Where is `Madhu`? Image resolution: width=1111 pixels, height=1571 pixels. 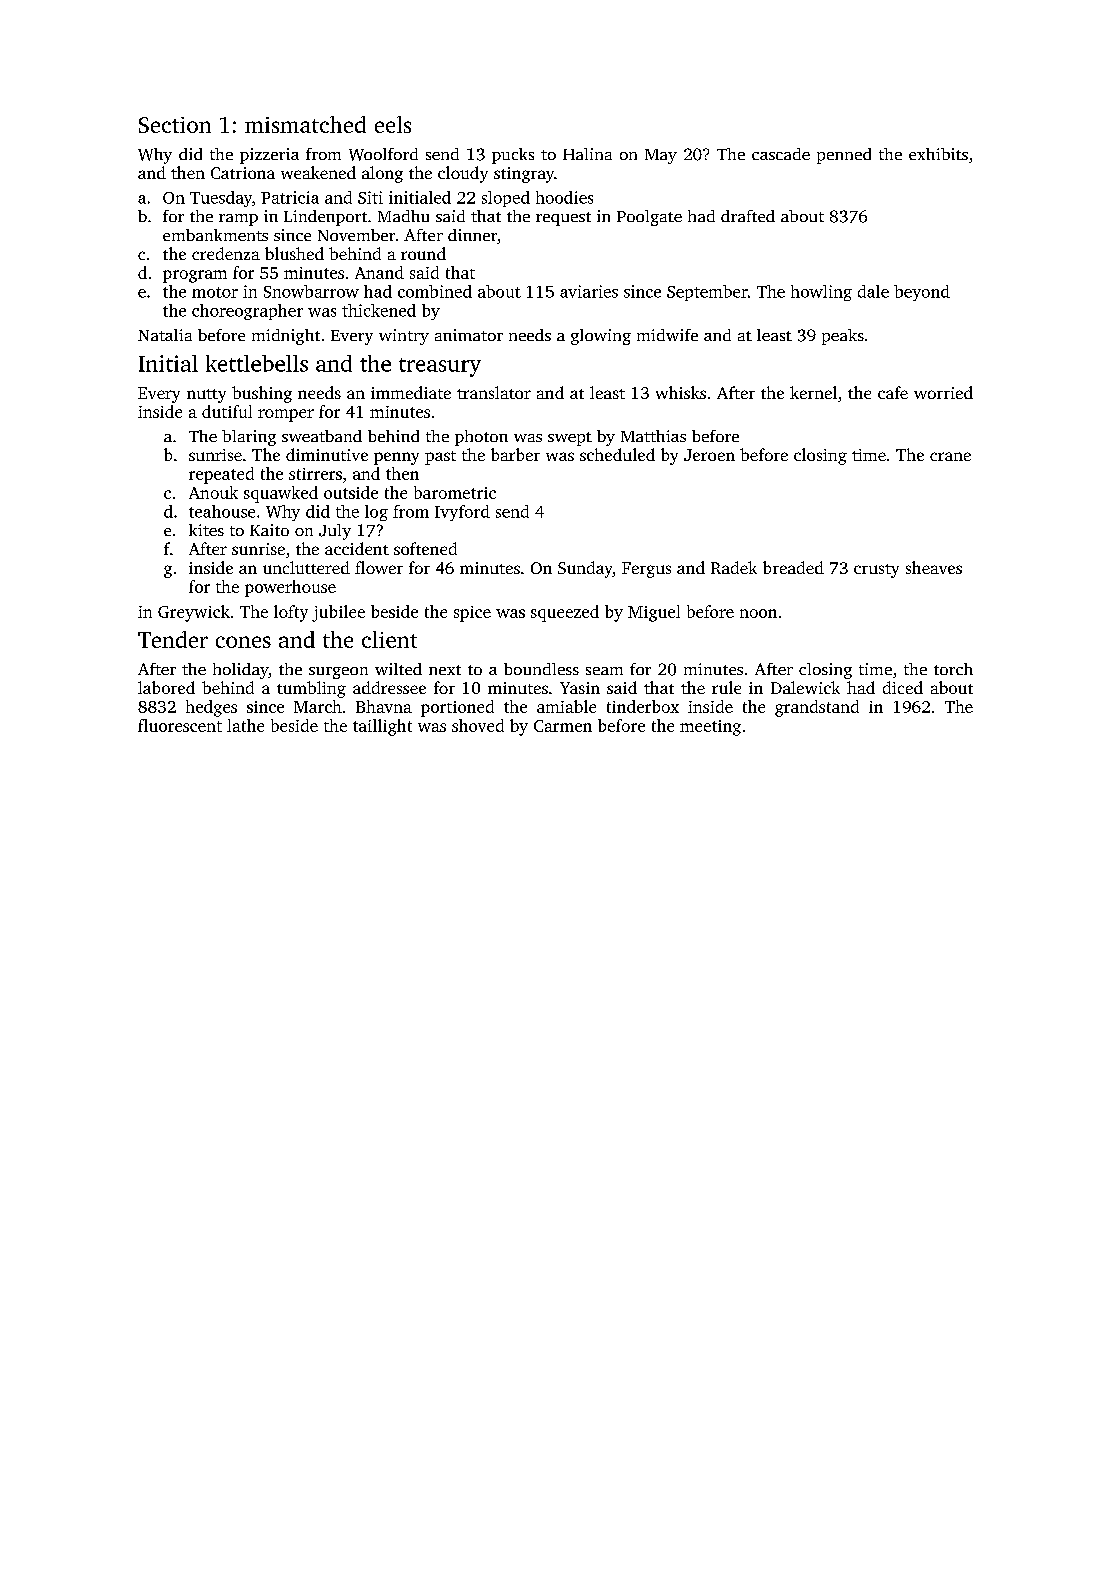
Madhu is located at coordinates (403, 216).
